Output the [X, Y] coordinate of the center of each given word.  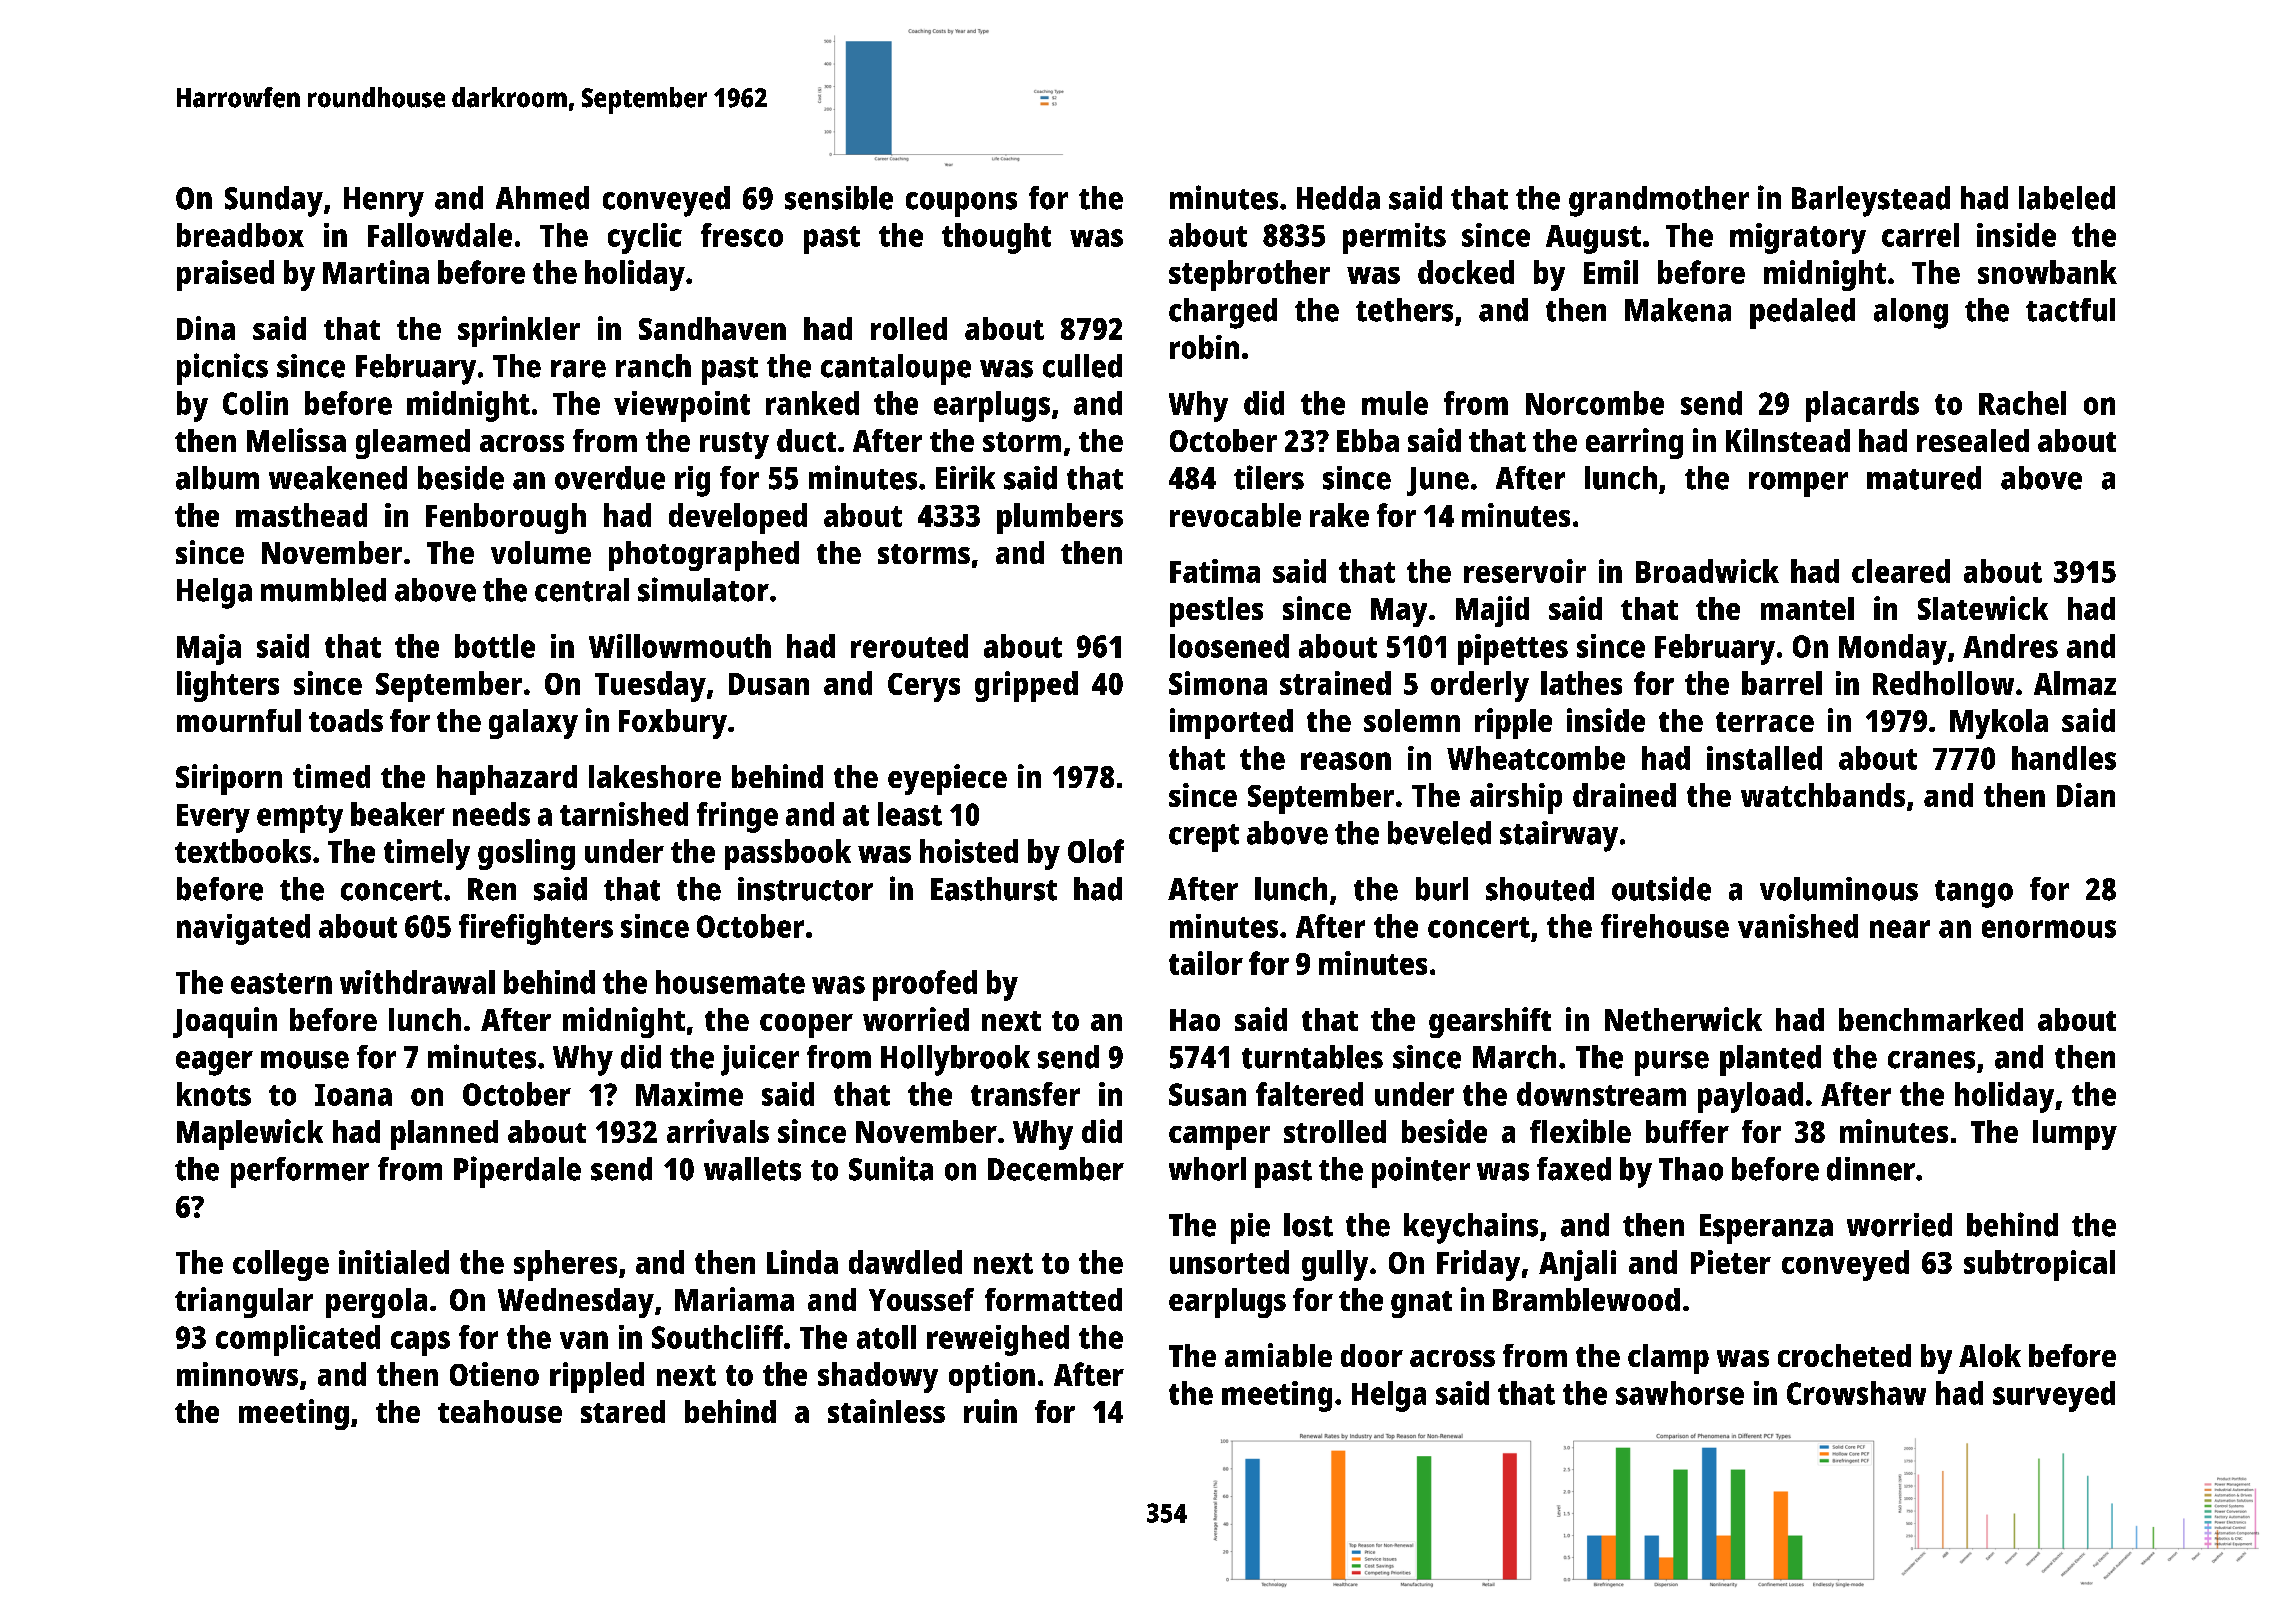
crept [1204, 838]
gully [1335, 1265]
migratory [1798, 238]
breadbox [240, 235]
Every [213, 818]
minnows [237, 1374]
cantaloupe [896, 369]
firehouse [1665, 926]
